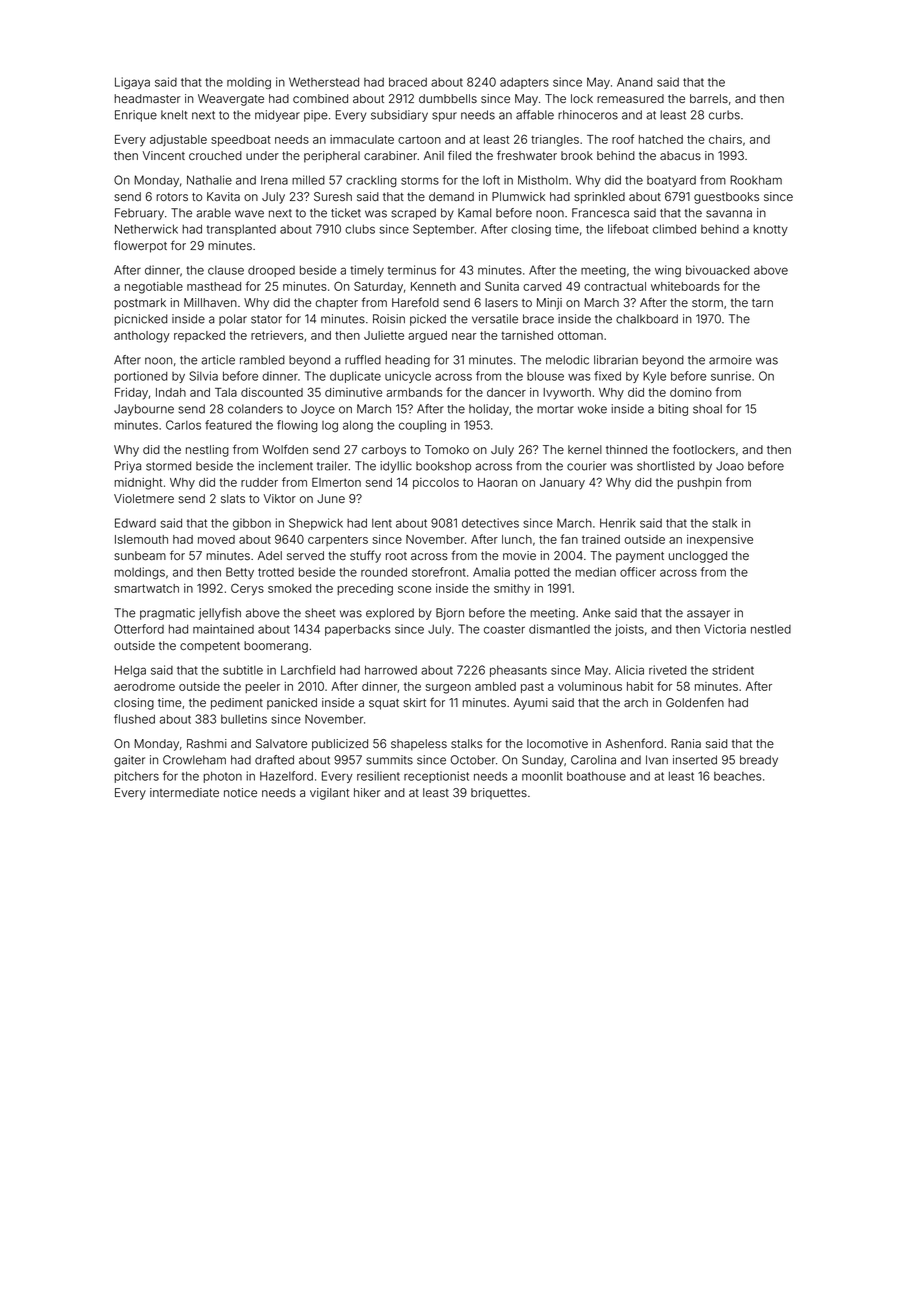 Image resolution: width=908 pixels, height=1316 pixels. What do you see at coordinates (144, 686) in the screenshot?
I see `aerodrome` at bounding box center [144, 686].
